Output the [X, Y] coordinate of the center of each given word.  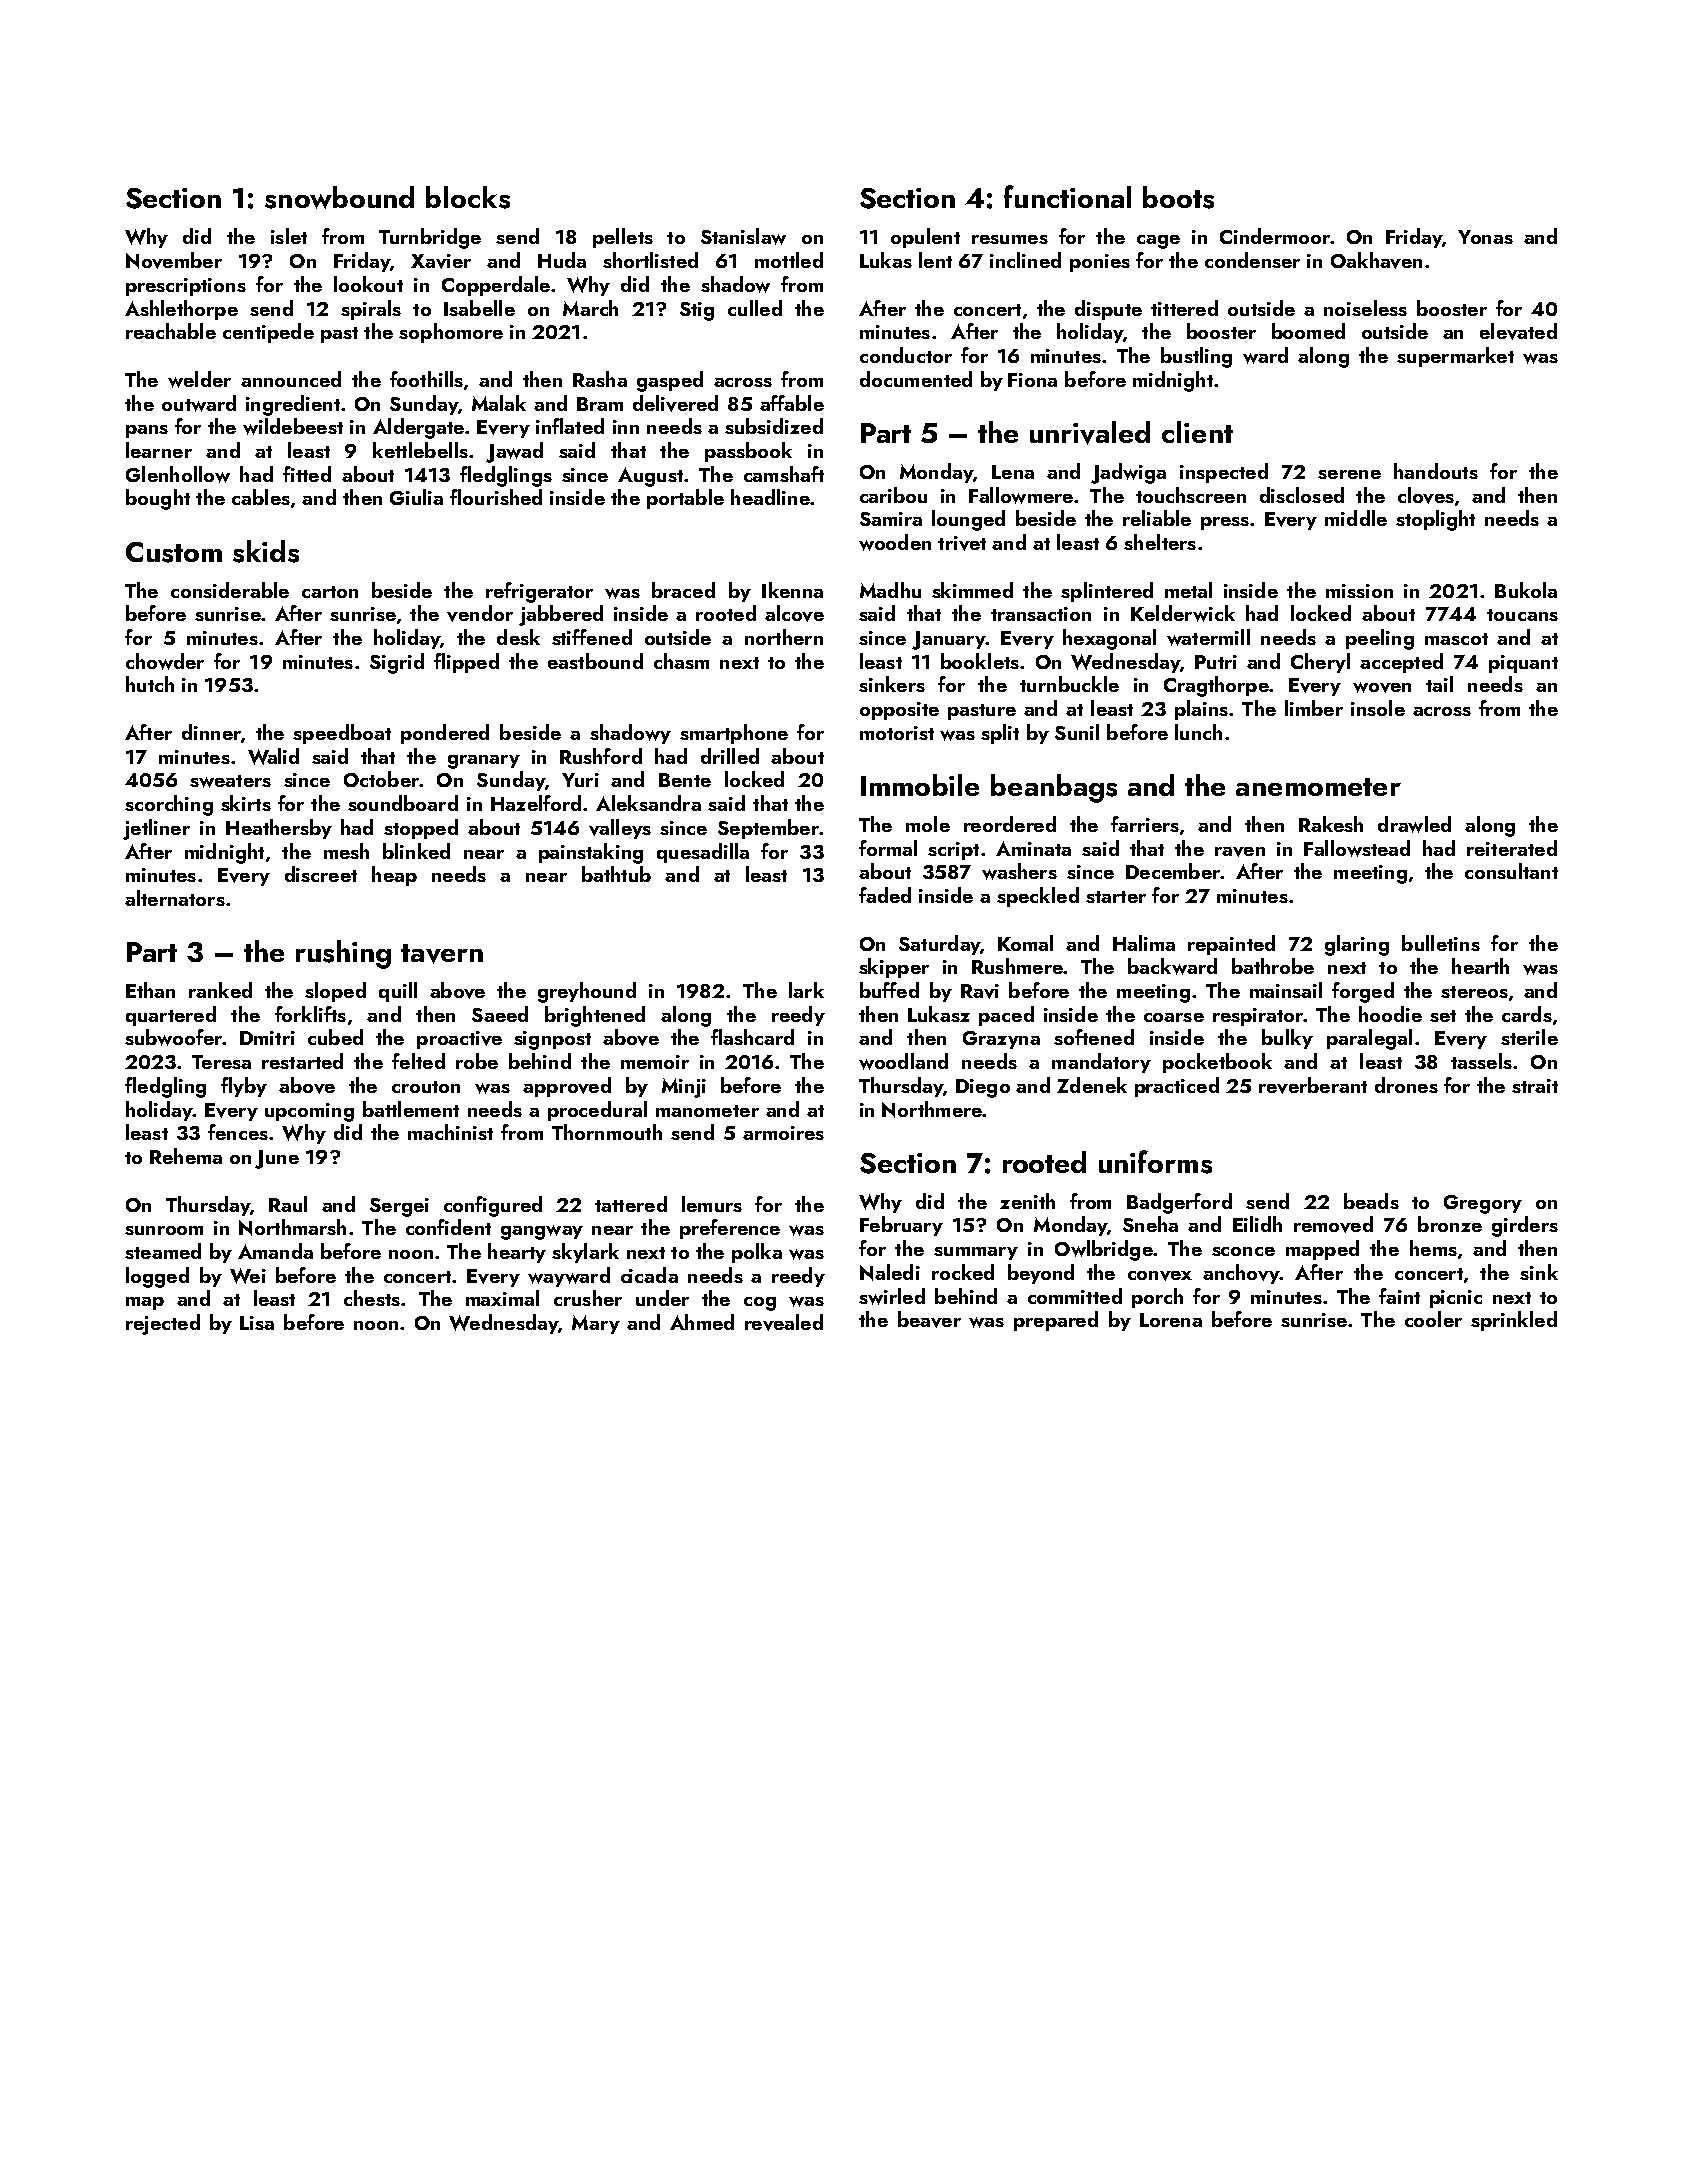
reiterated [1512, 848]
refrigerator [539, 592]
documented [916, 379]
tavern [442, 954]
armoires [783, 1133]
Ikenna [792, 590]
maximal [502, 1298]
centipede [268, 333]
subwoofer [173, 1037]
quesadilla [703, 853]
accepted [1401, 663]
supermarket [1455, 357]
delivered [675, 403]
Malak [499, 403]
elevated [1518, 331]
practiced [1177, 1087]
